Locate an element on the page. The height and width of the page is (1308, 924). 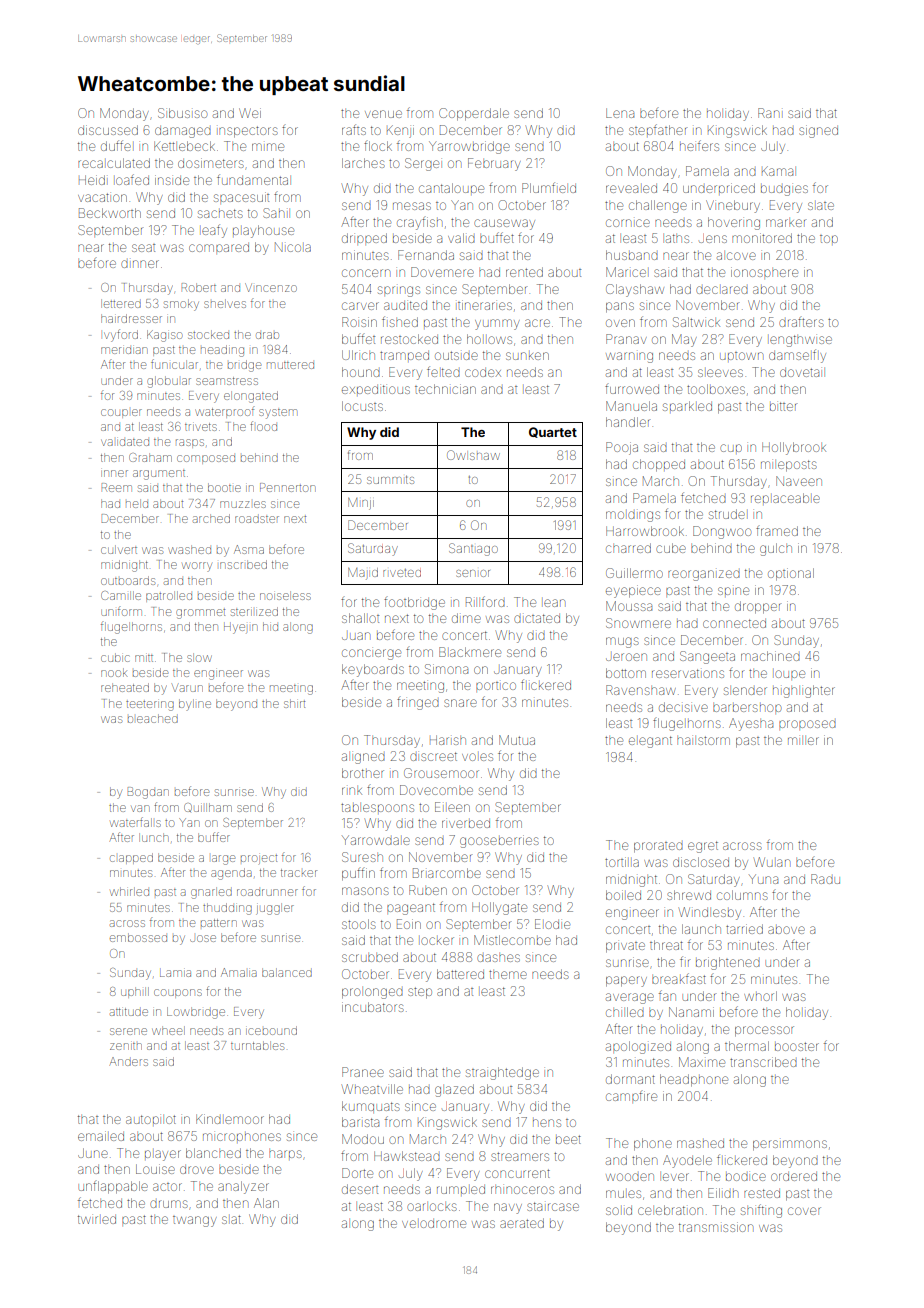
shirt is located at coordinates (294, 703).
